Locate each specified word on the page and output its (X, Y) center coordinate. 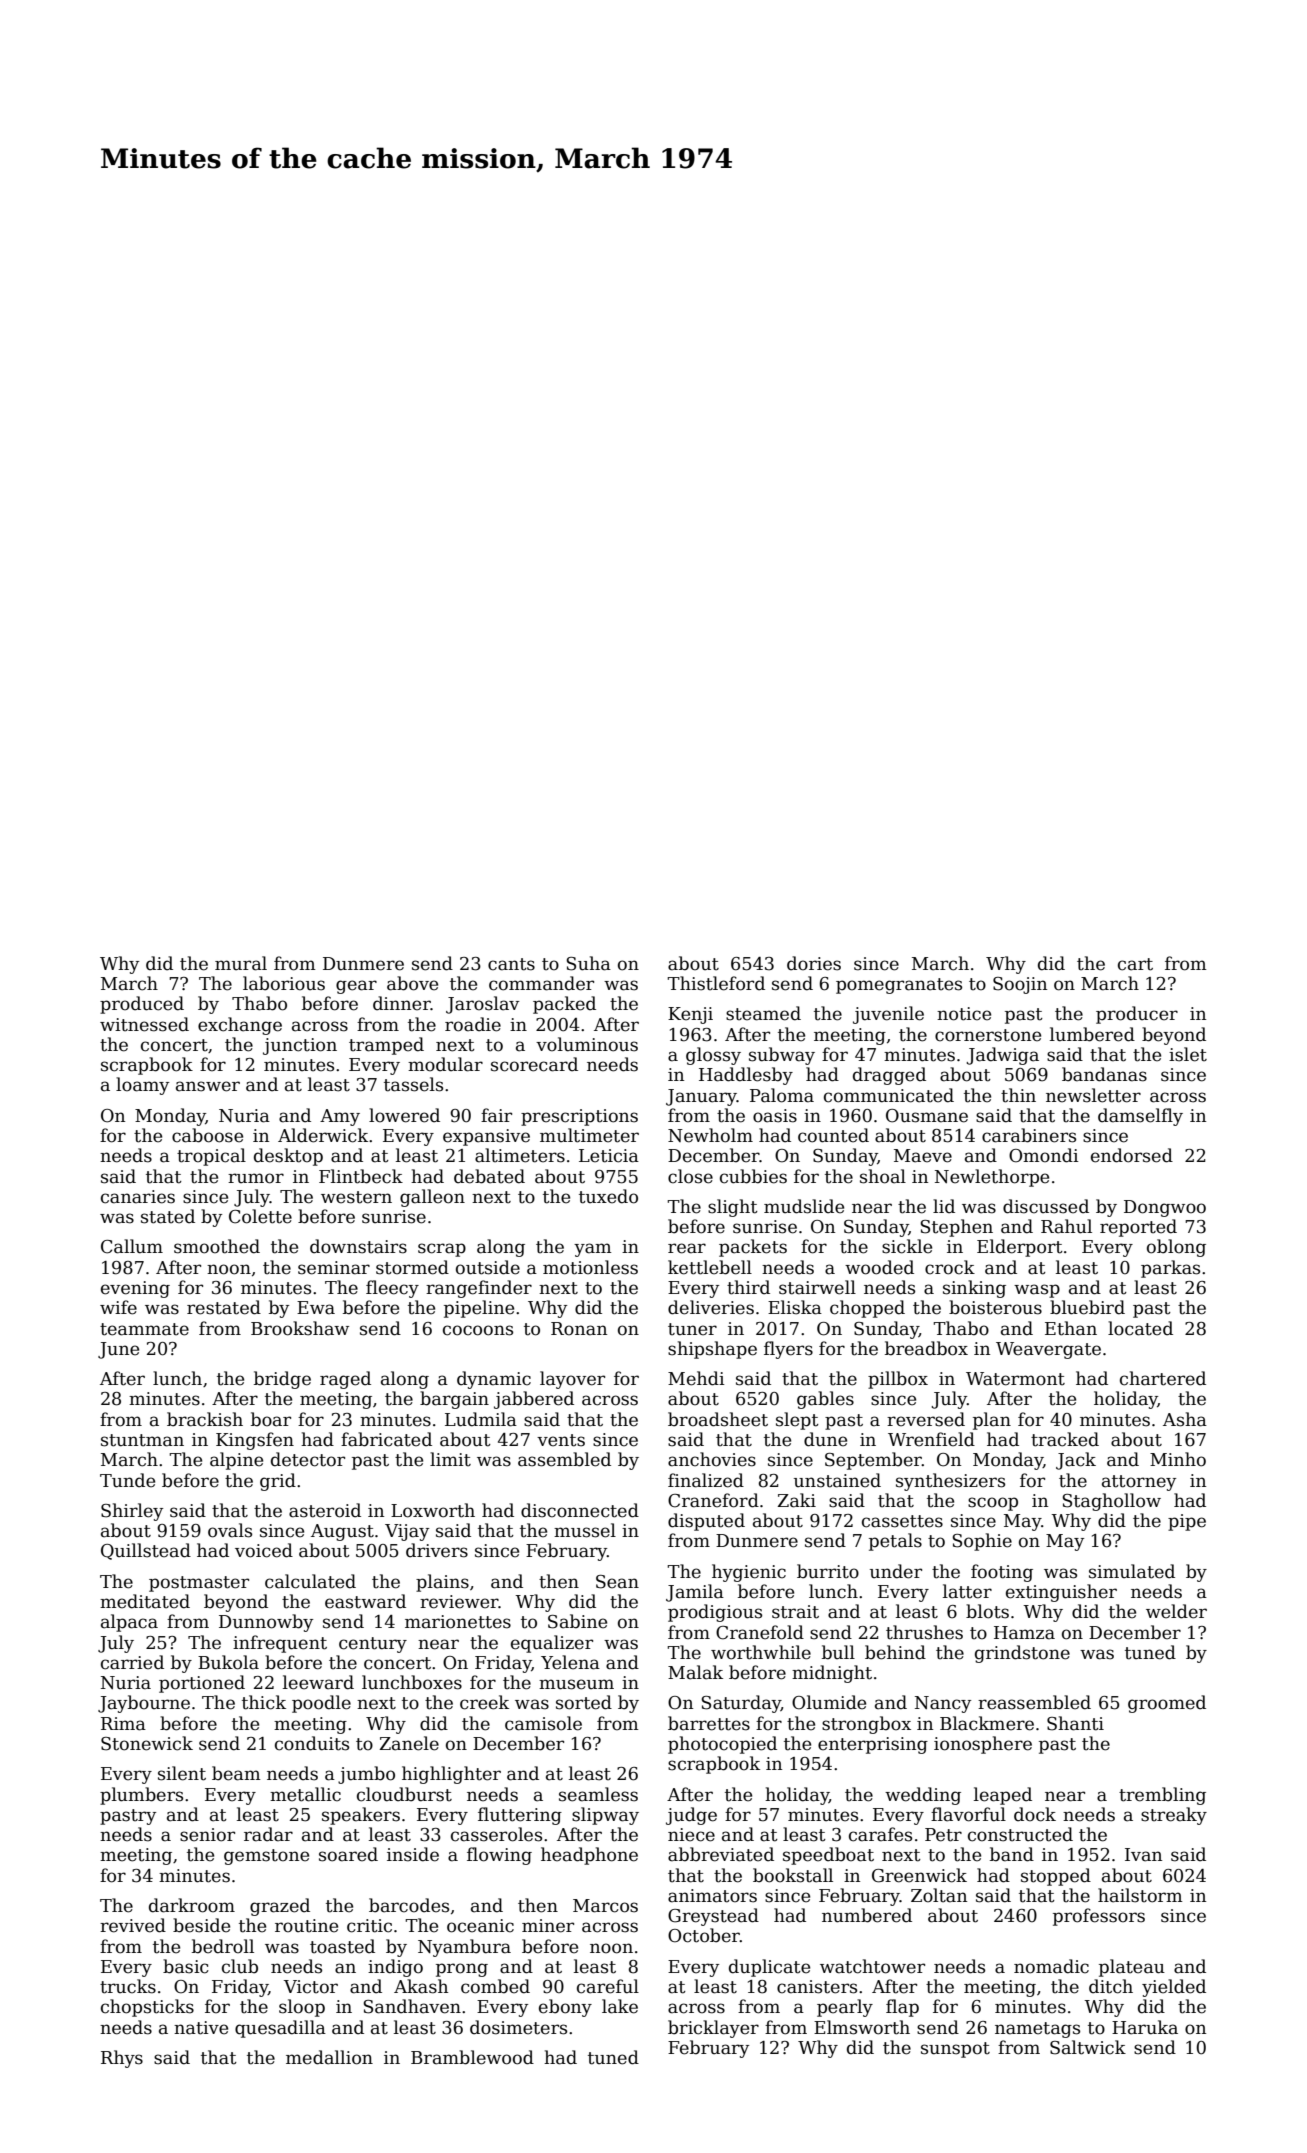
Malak (695, 1672)
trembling (1162, 1796)
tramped (386, 1046)
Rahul (1066, 1226)
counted (833, 1135)
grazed (280, 1907)
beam (236, 1773)
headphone (589, 1856)
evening (135, 1289)
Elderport (1020, 1248)
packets (753, 1248)
